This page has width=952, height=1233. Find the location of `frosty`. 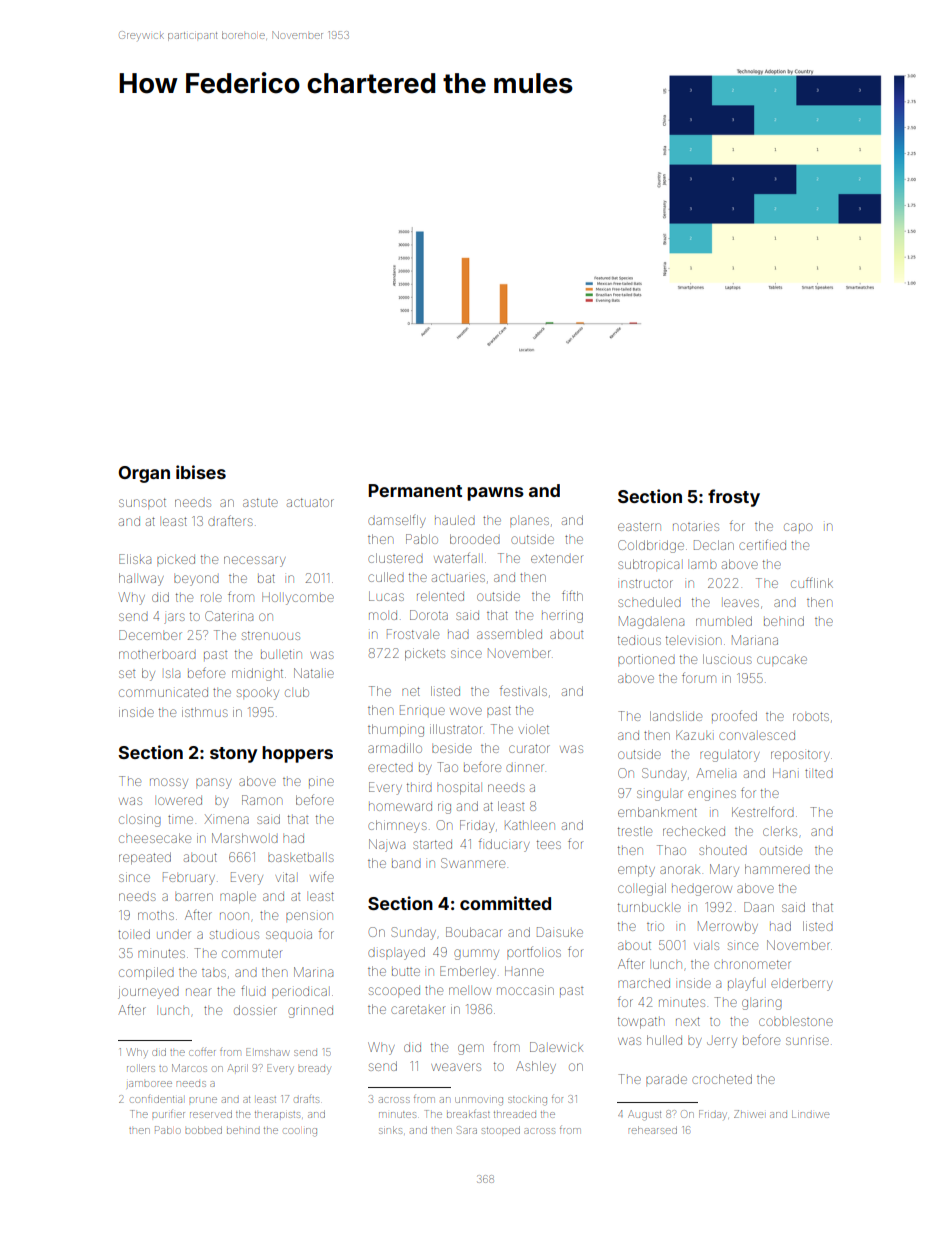

frosty is located at coordinates (734, 498).
